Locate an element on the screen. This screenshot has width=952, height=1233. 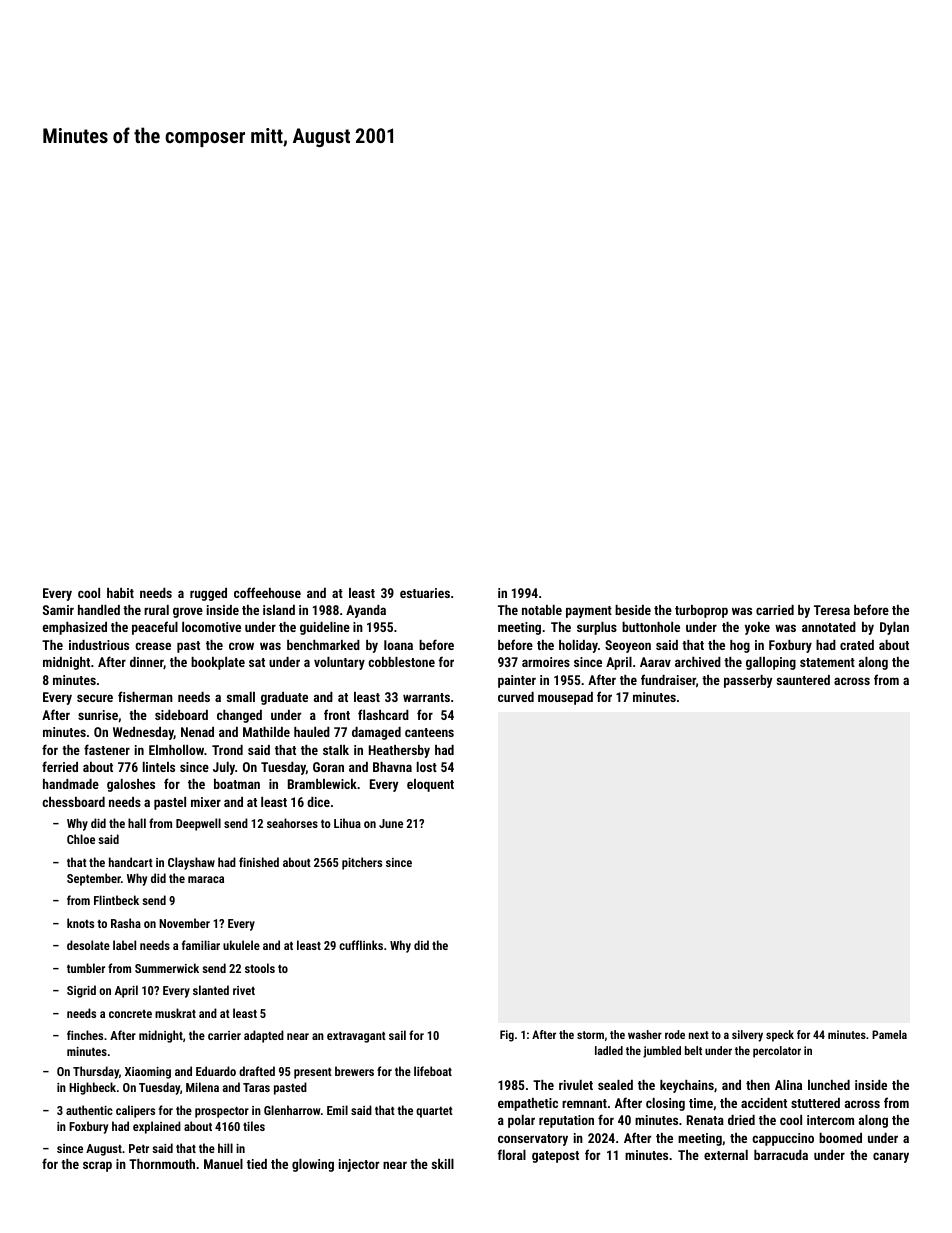
Pamela is located at coordinates (889, 1034).
